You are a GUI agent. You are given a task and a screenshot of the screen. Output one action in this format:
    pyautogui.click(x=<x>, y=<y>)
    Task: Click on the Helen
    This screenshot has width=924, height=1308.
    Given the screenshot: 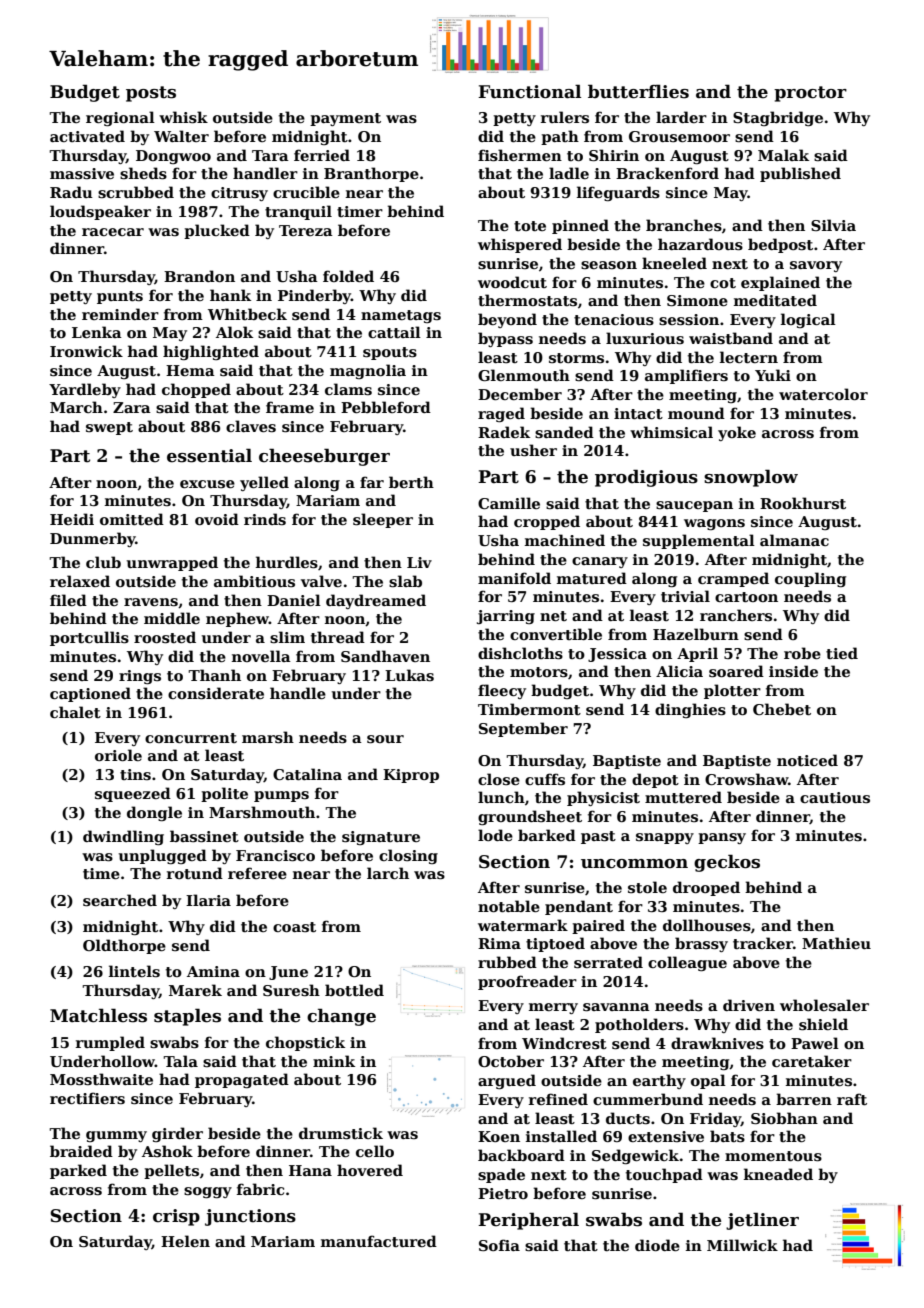 What is the action you would take?
    pyautogui.click(x=185, y=1241)
